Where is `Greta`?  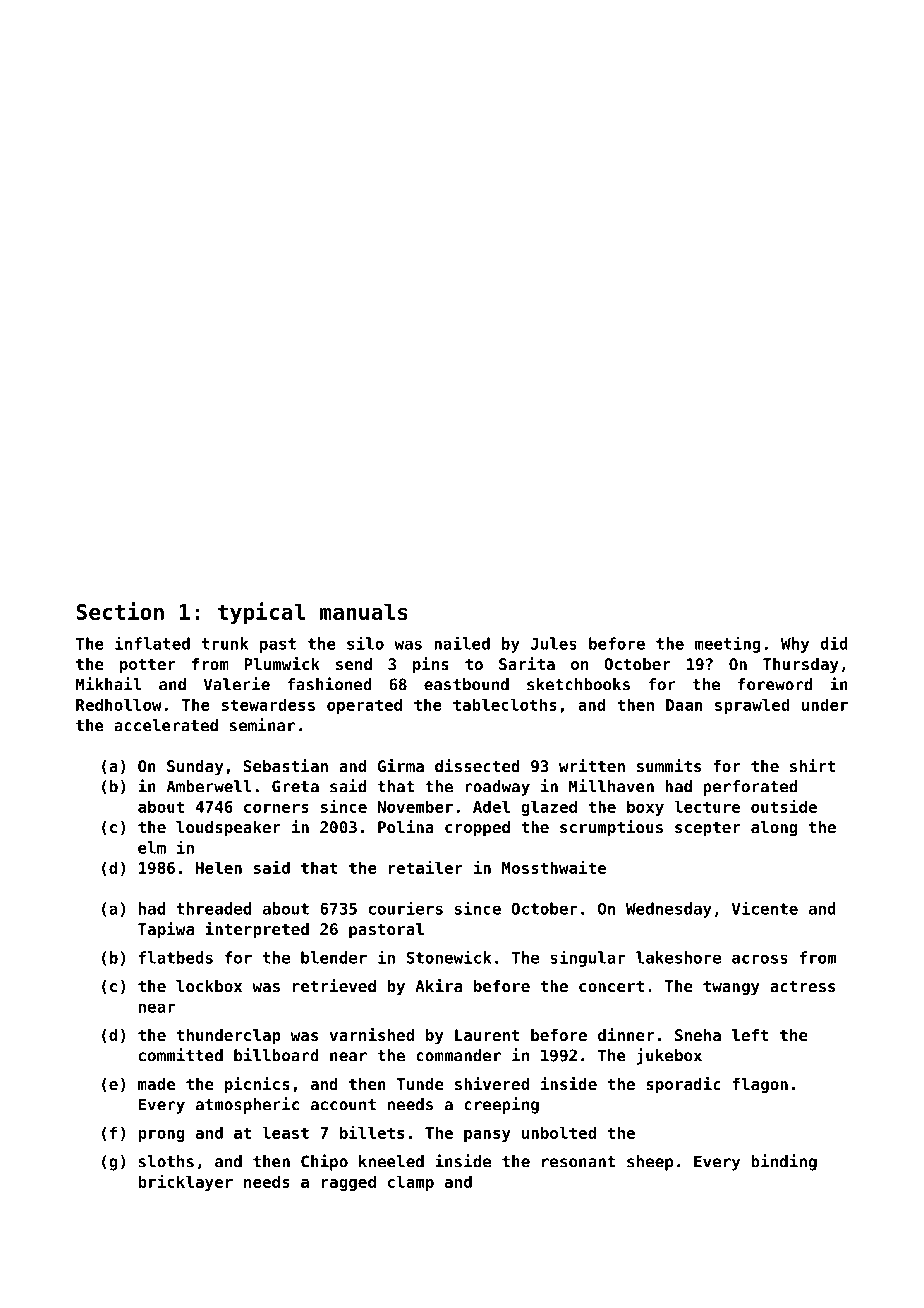 Greta is located at coordinates (295, 786).
